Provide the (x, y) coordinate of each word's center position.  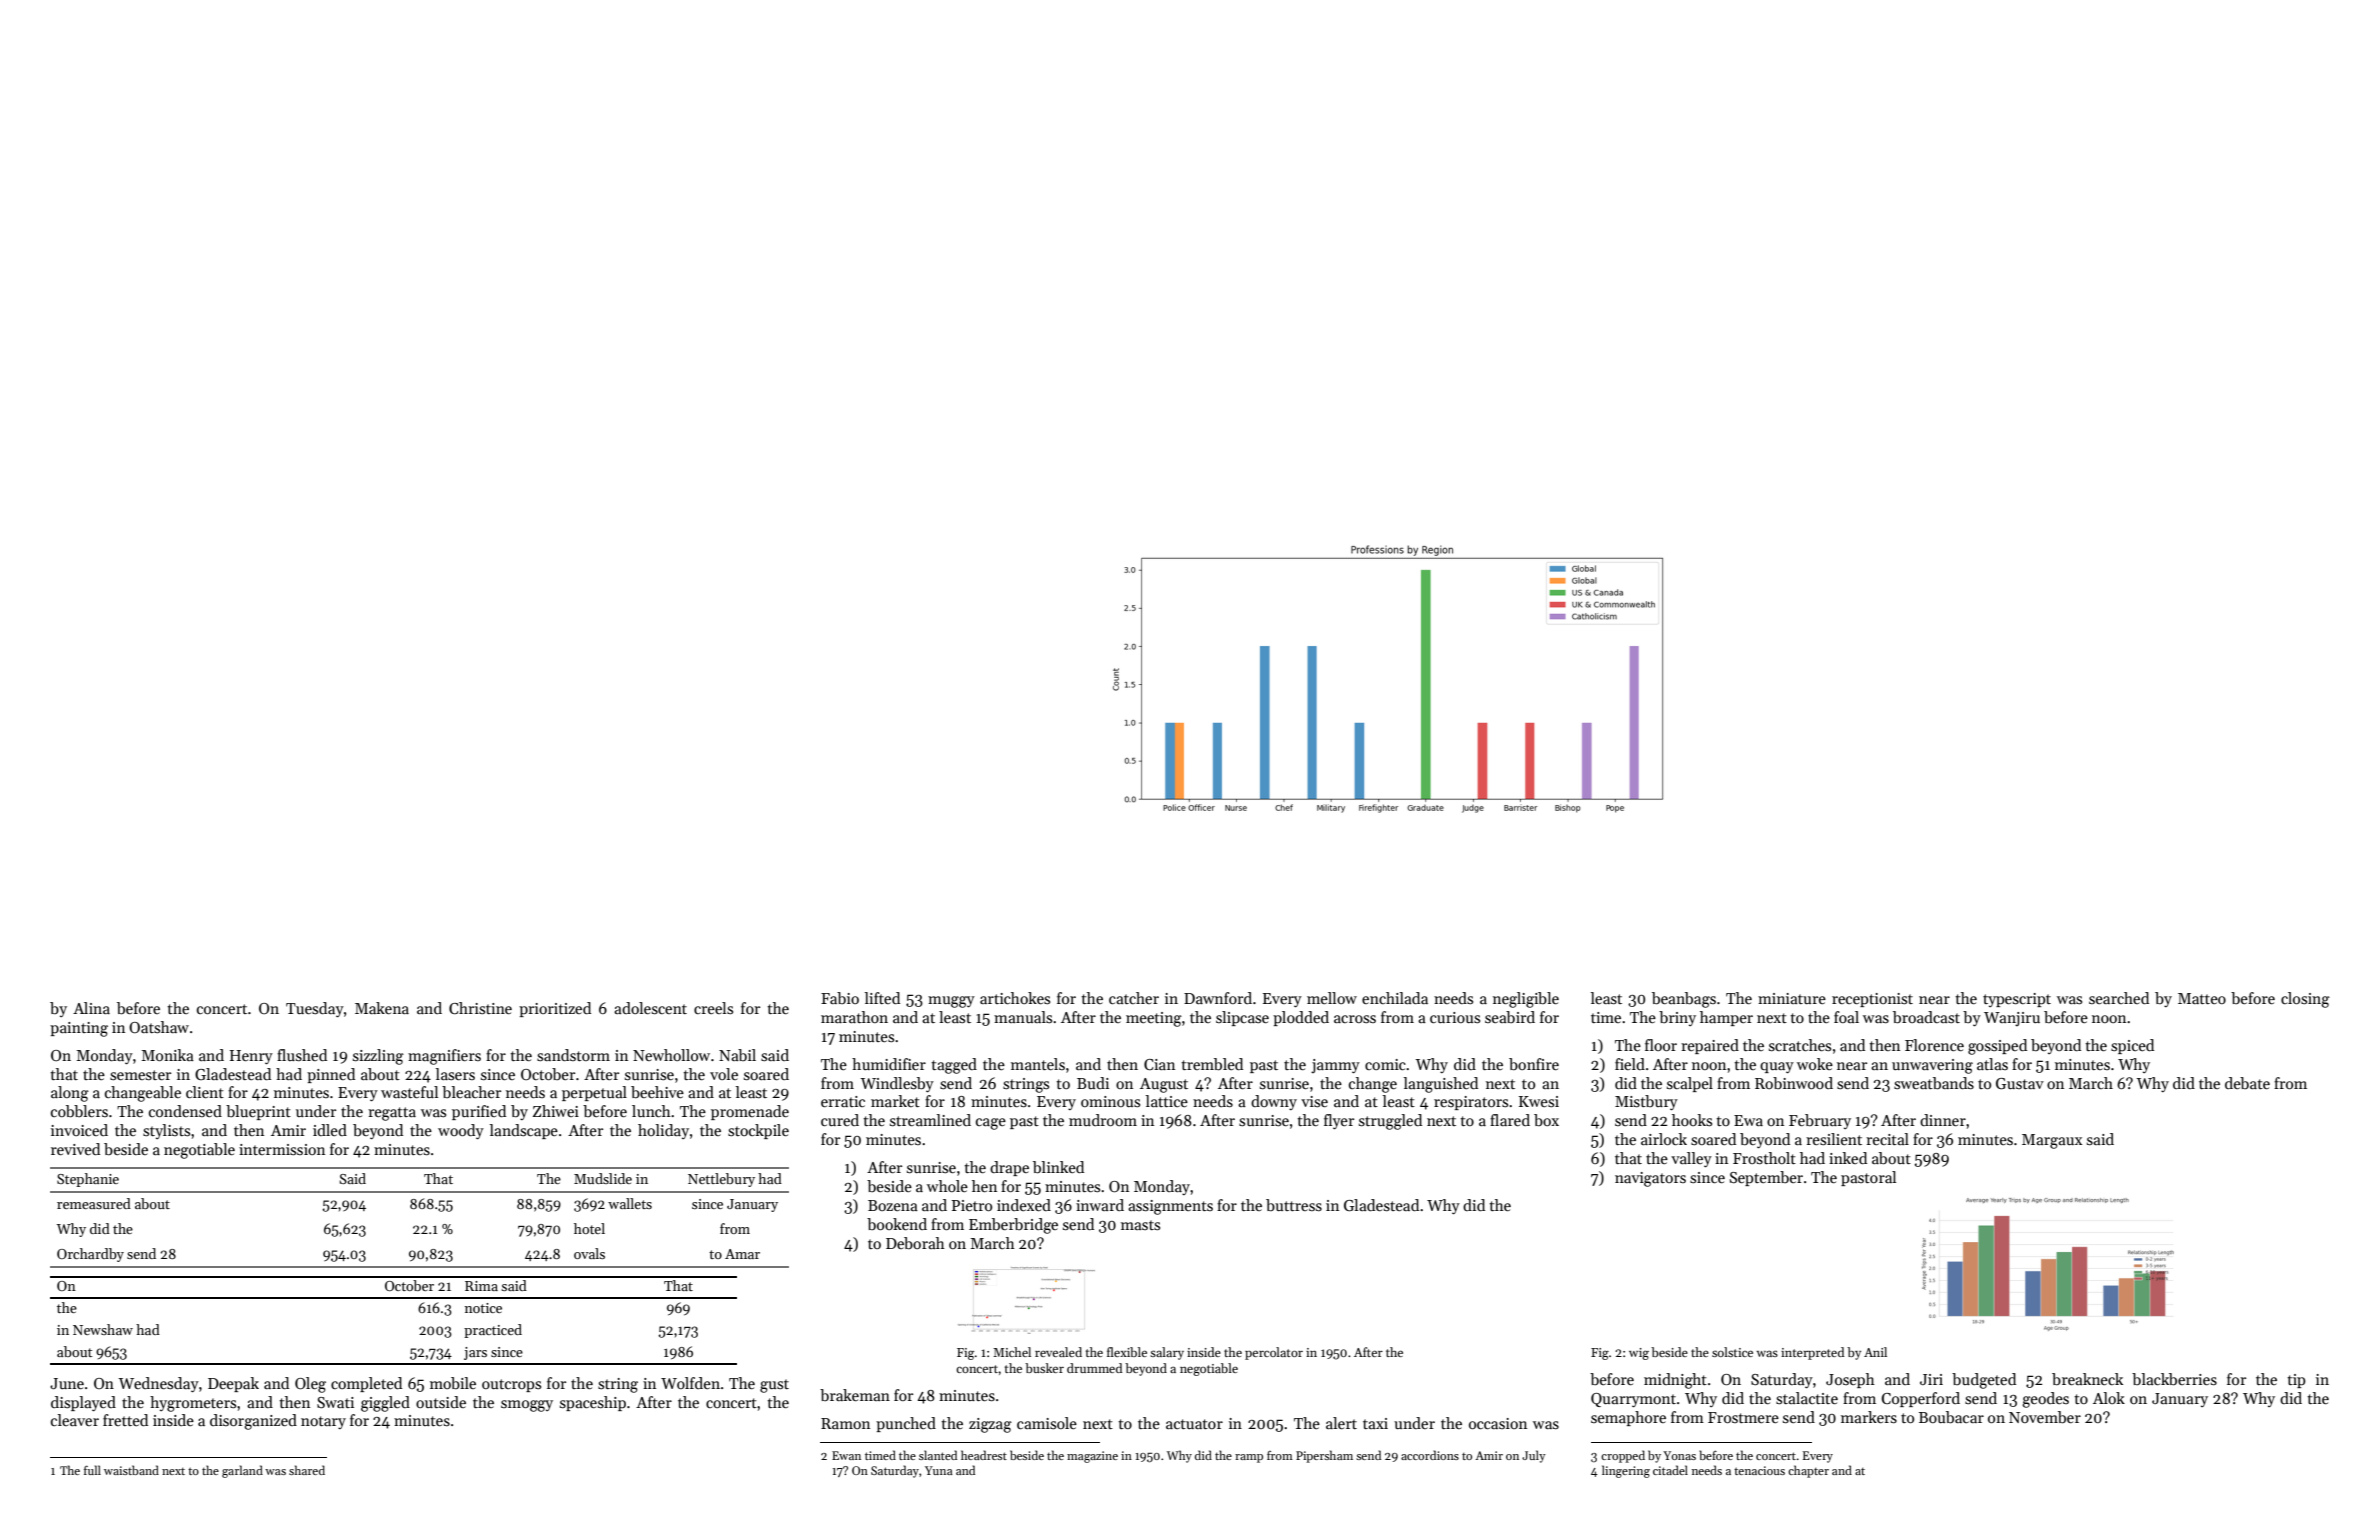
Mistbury (1646, 1102)
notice (483, 1308)
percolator (1274, 1353)
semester (140, 1075)
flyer (1339, 1121)
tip (2296, 1381)
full (92, 1470)
